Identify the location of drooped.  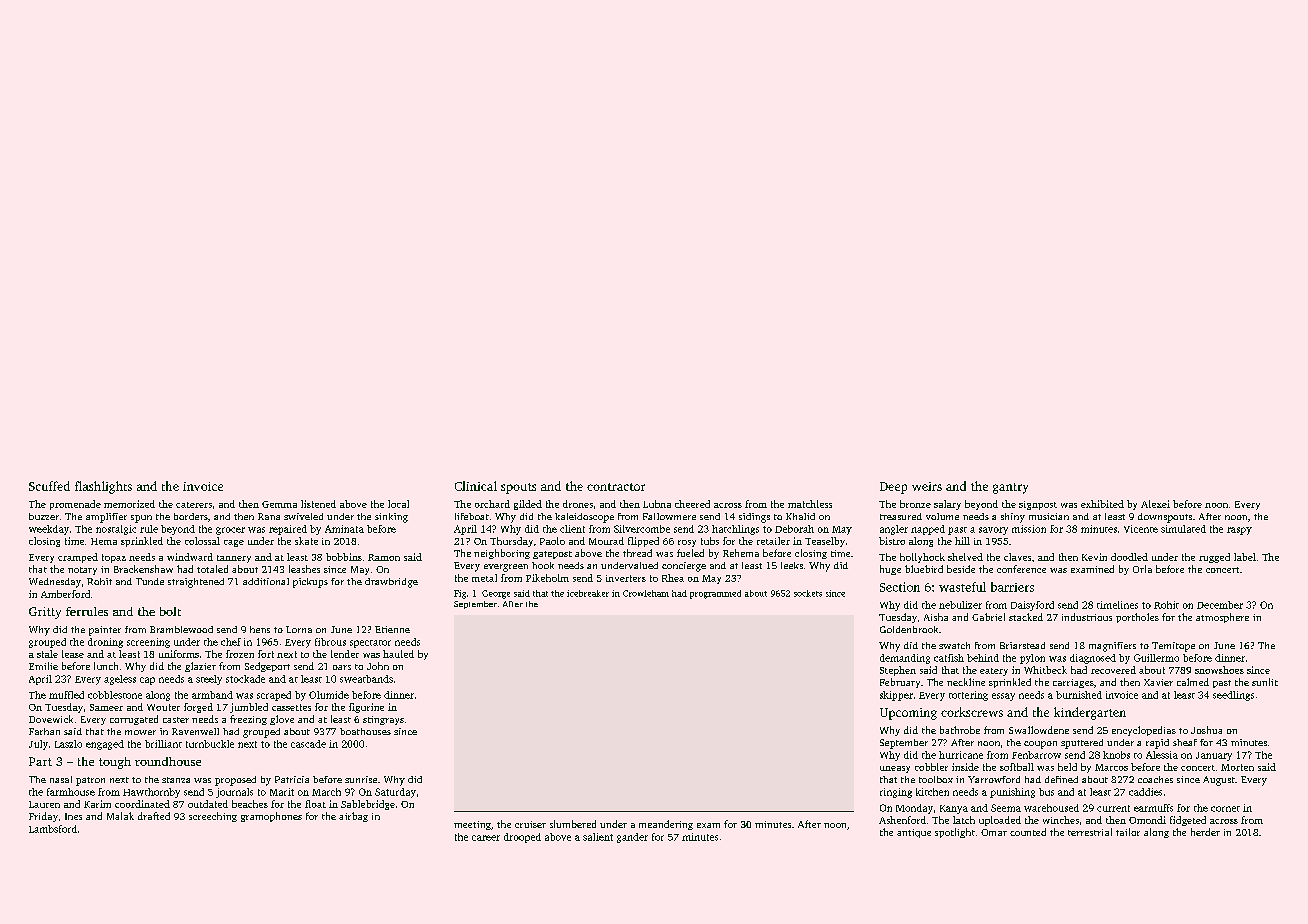
(522, 838).
